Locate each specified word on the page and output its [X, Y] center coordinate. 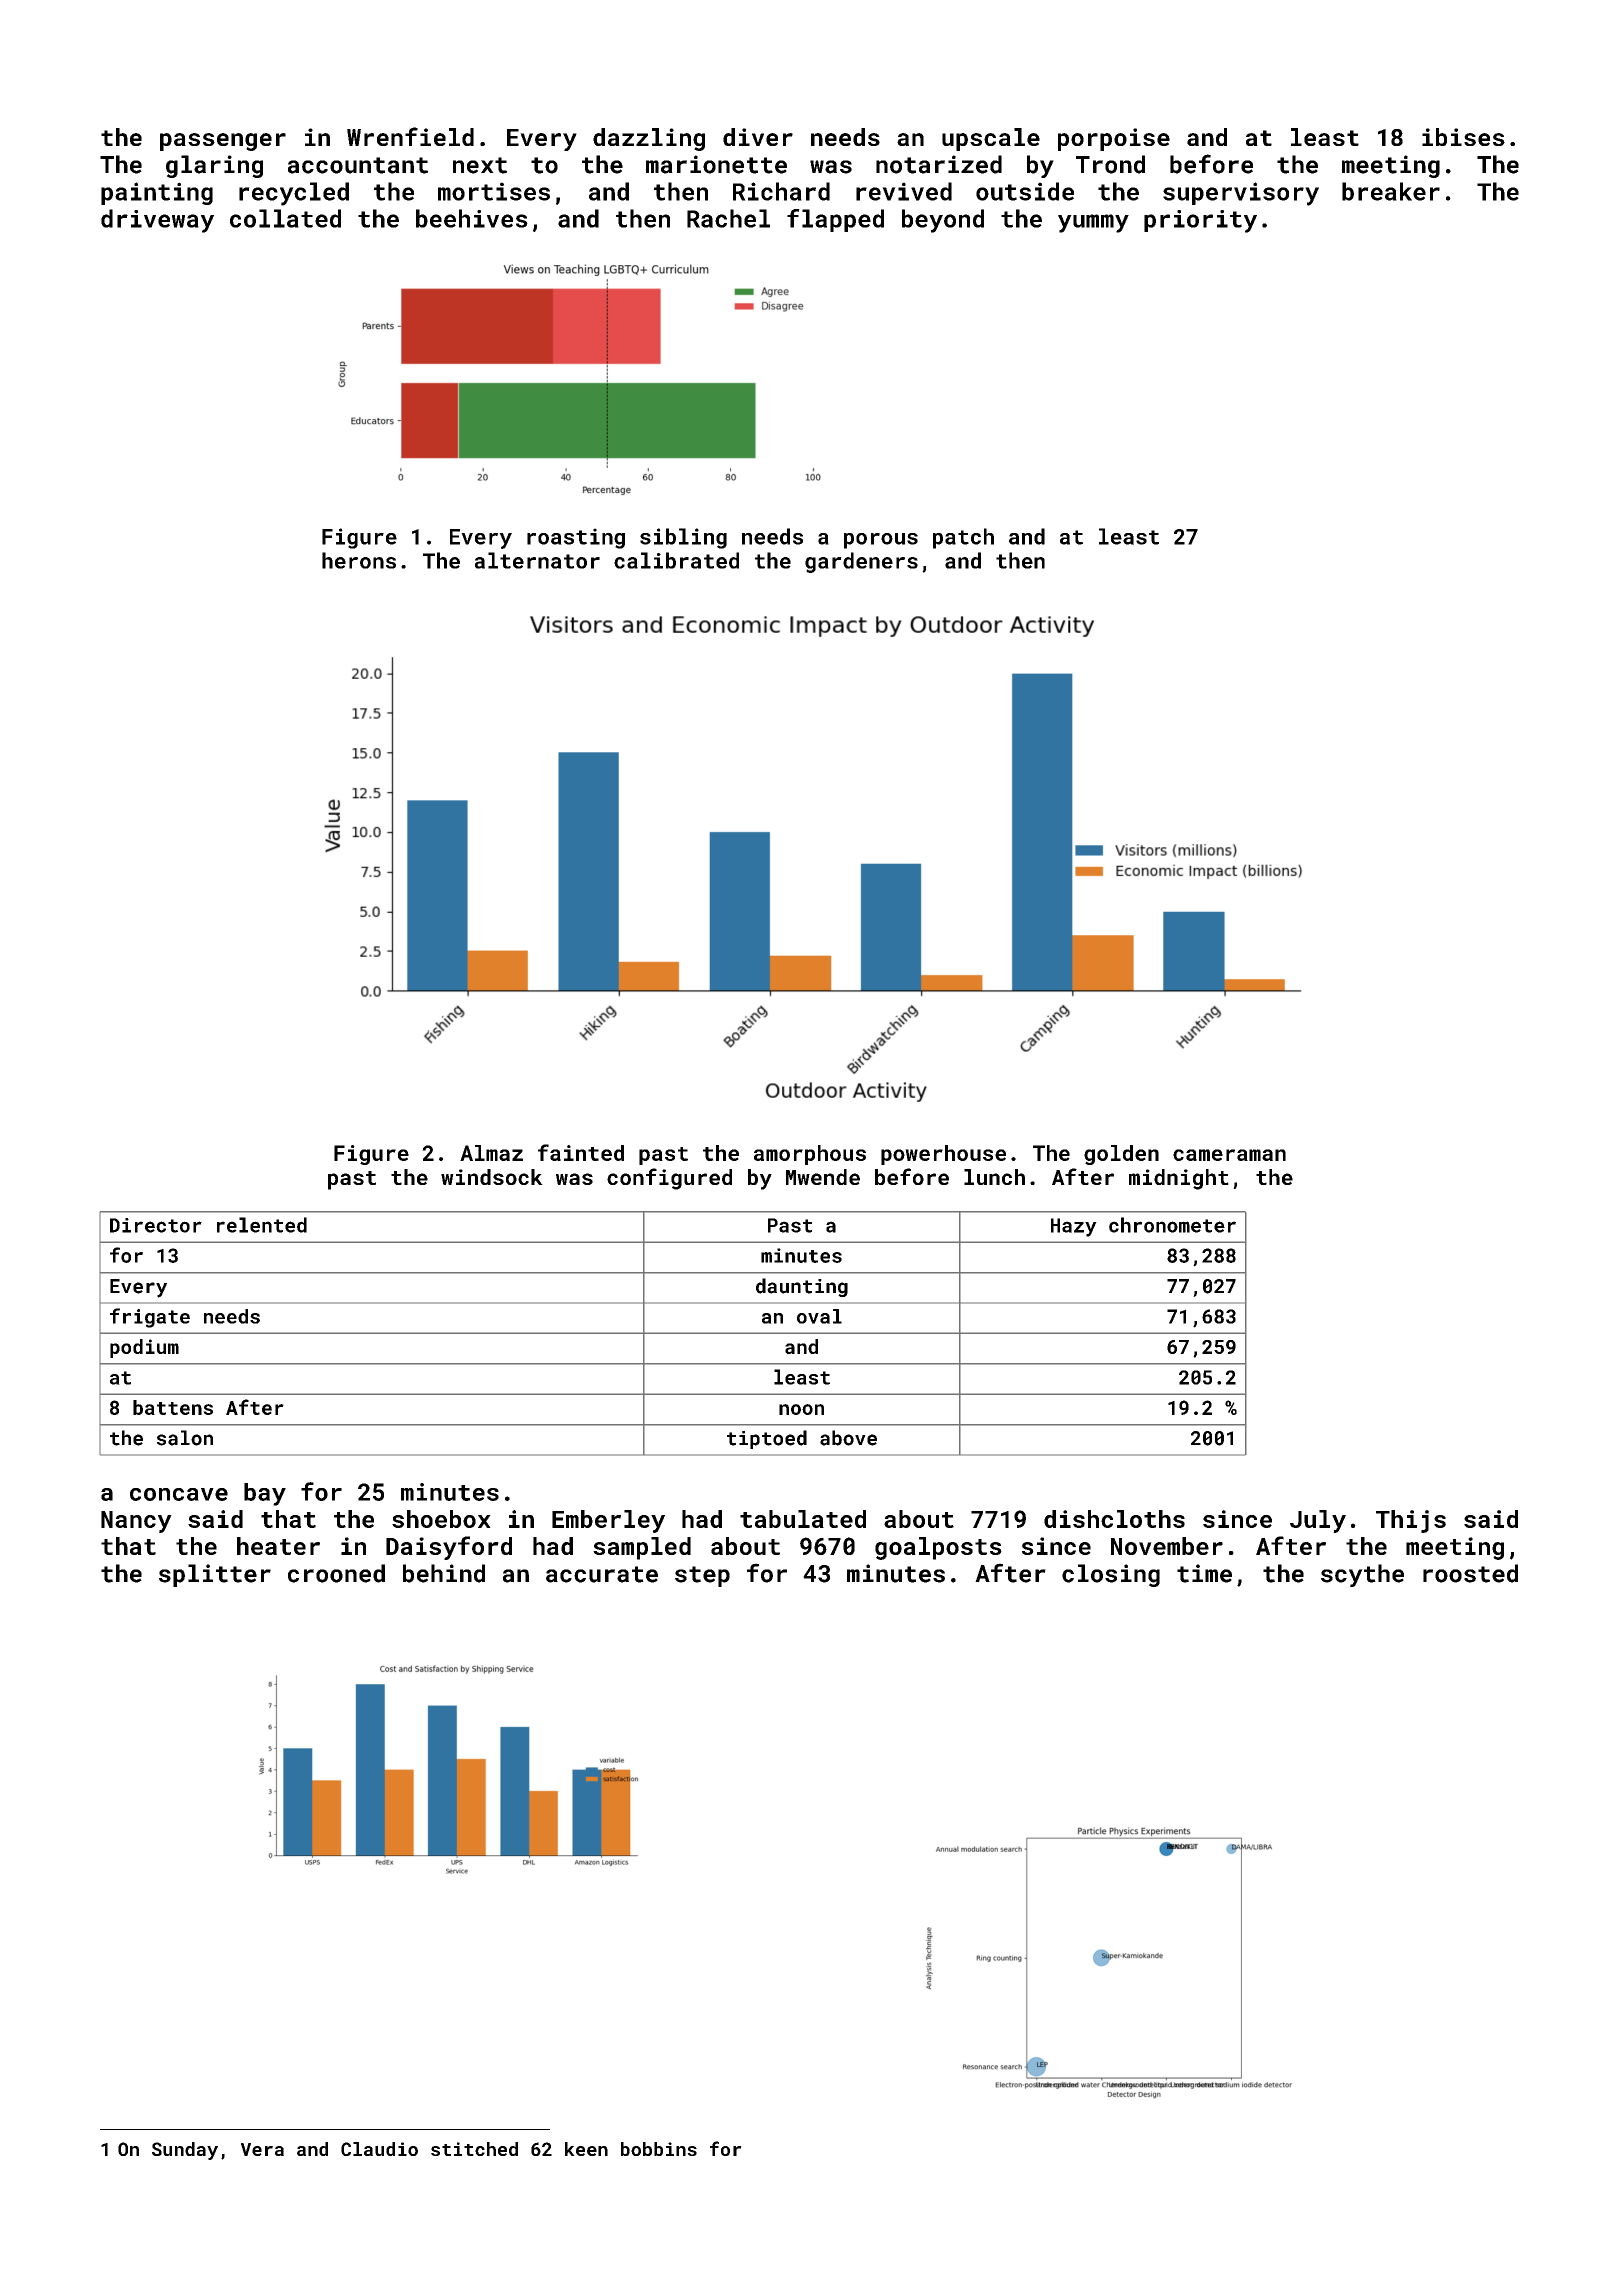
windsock [492, 1177]
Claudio [379, 2149]
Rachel [728, 218]
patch [963, 538]
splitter [215, 1575]
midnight [1179, 1179]
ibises [1463, 137]
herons [359, 560]
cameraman [1229, 1155]
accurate [602, 1574]
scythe [1362, 1575]
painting [157, 193]
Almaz [491, 1153]
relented [262, 1225]
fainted [581, 1152]
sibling [683, 538]
